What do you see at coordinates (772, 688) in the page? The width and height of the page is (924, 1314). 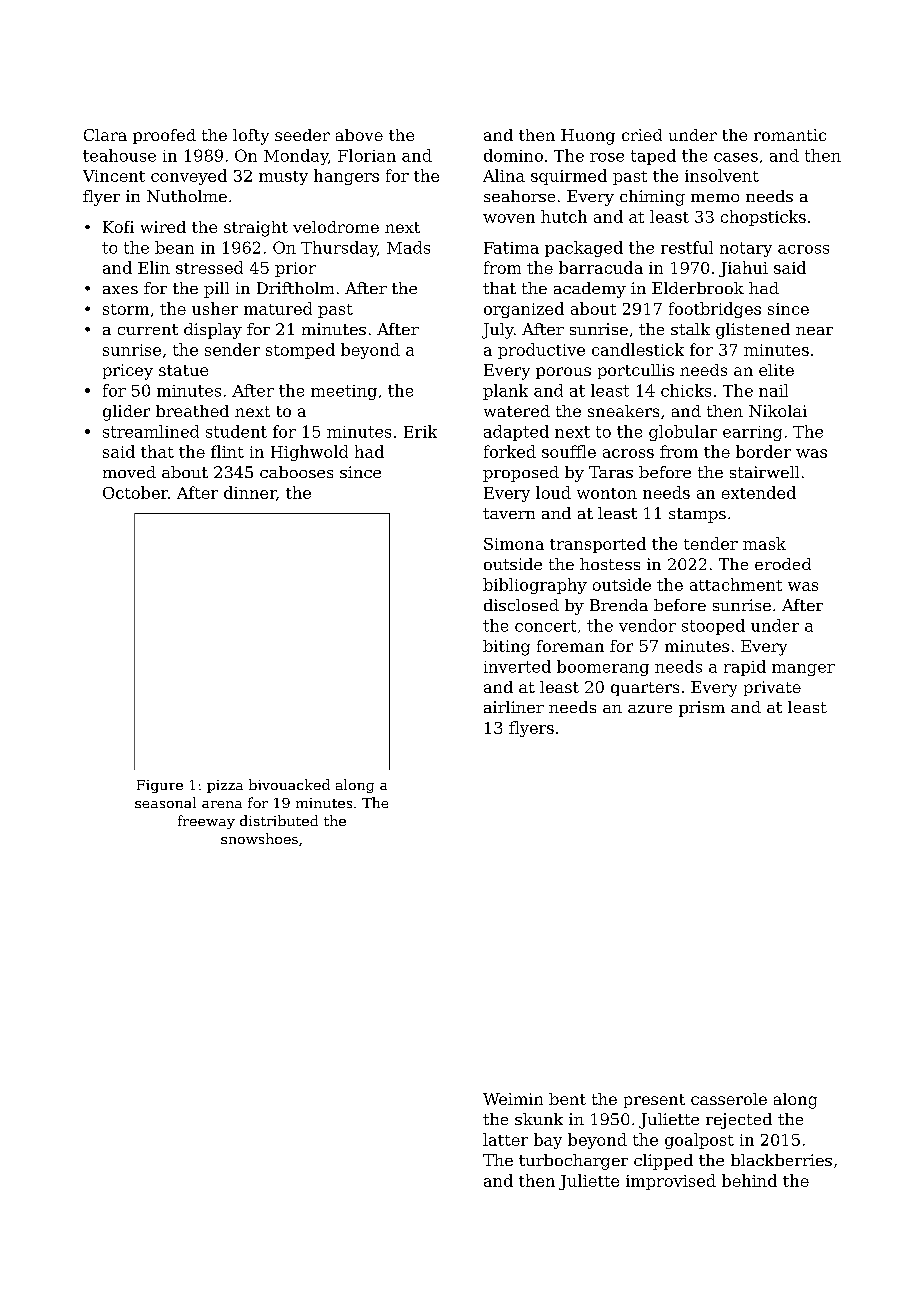 I see `private` at bounding box center [772, 688].
